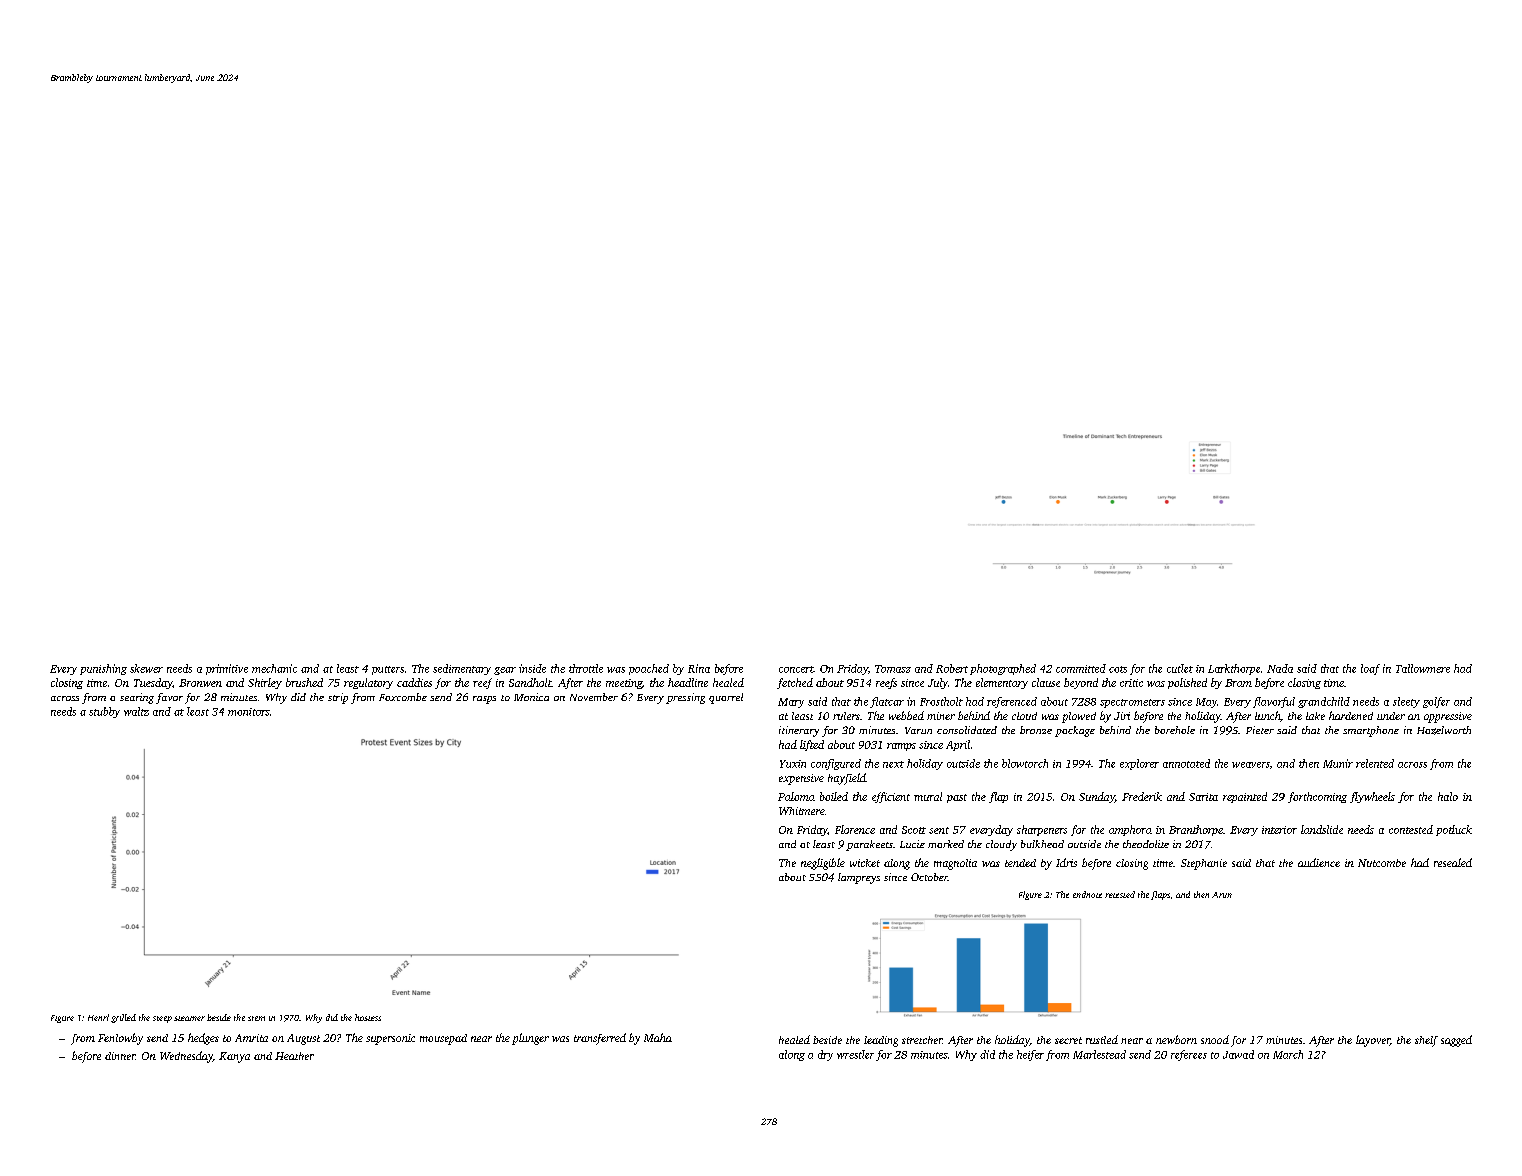 This image has width=1522, height=1176. What do you see at coordinates (1317, 797) in the image?
I see `forthcoming` at bounding box center [1317, 797].
